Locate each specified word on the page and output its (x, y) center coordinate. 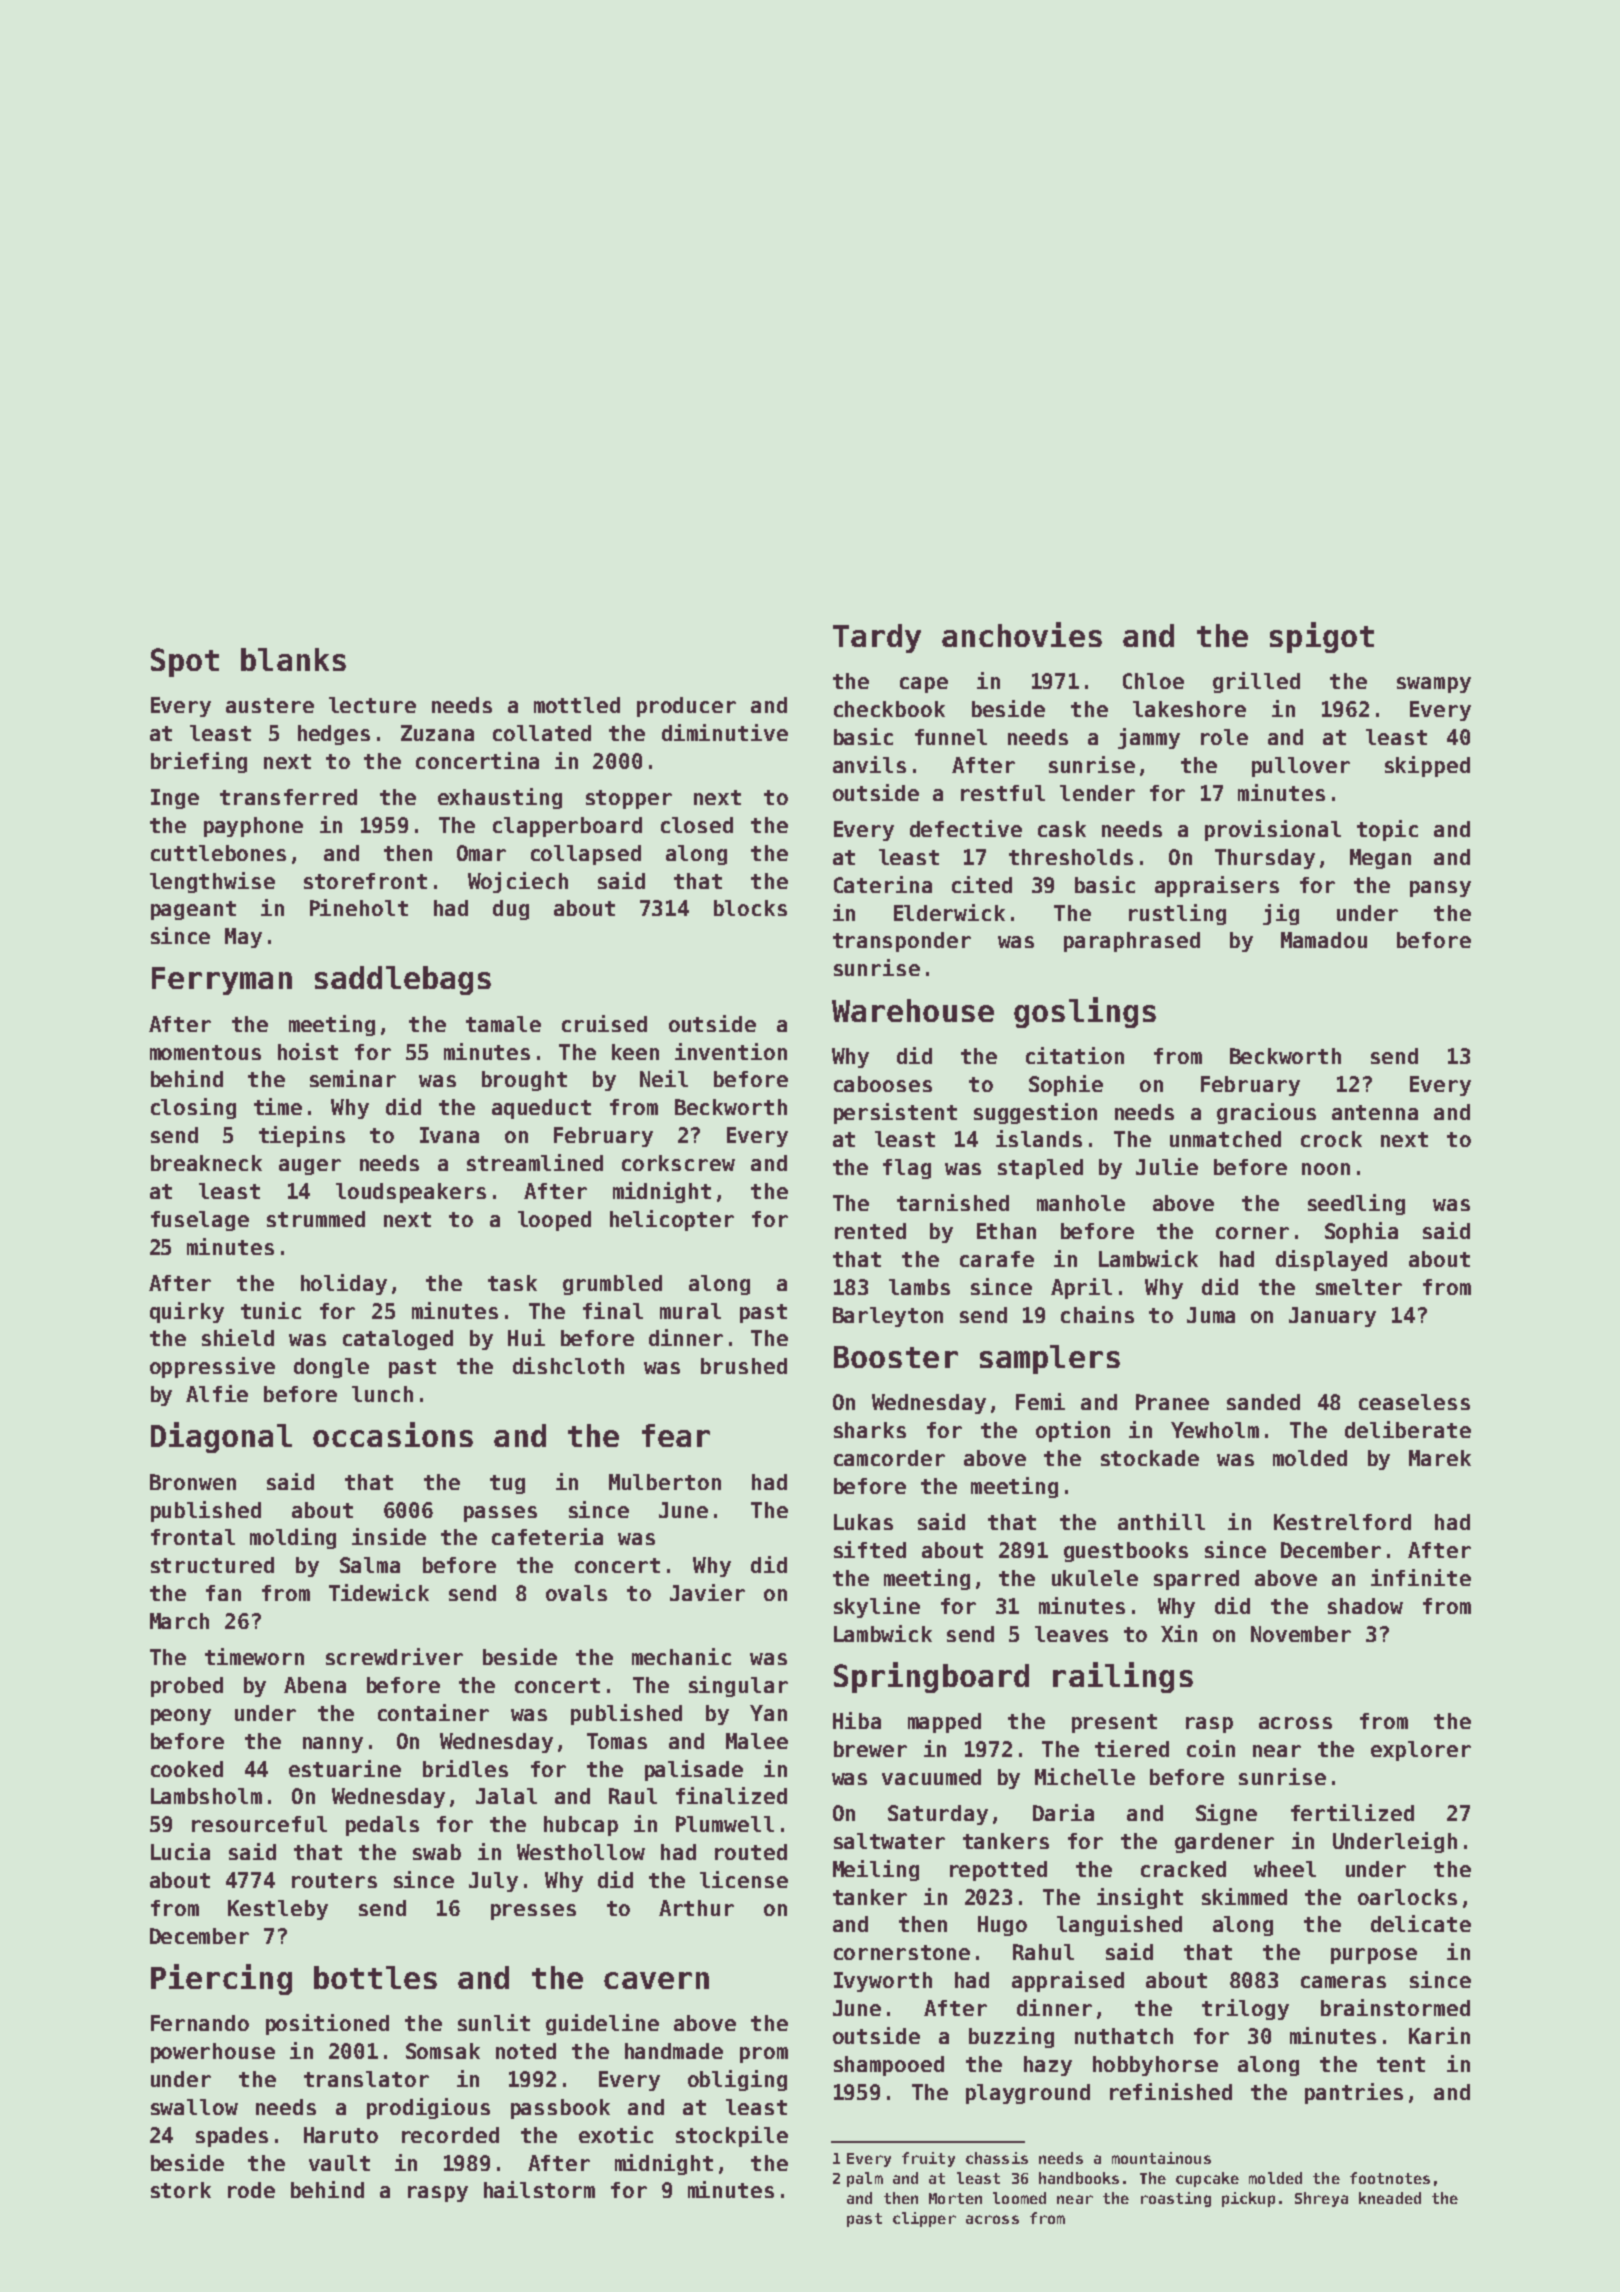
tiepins (302, 1136)
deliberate (1408, 1429)
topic (1387, 830)
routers (334, 1880)
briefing (199, 762)
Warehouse (913, 1010)
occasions (393, 1434)
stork (181, 2190)
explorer (1421, 1751)
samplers (1050, 1359)
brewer (870, 1749)
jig (1281, 914)
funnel (951, 737)
